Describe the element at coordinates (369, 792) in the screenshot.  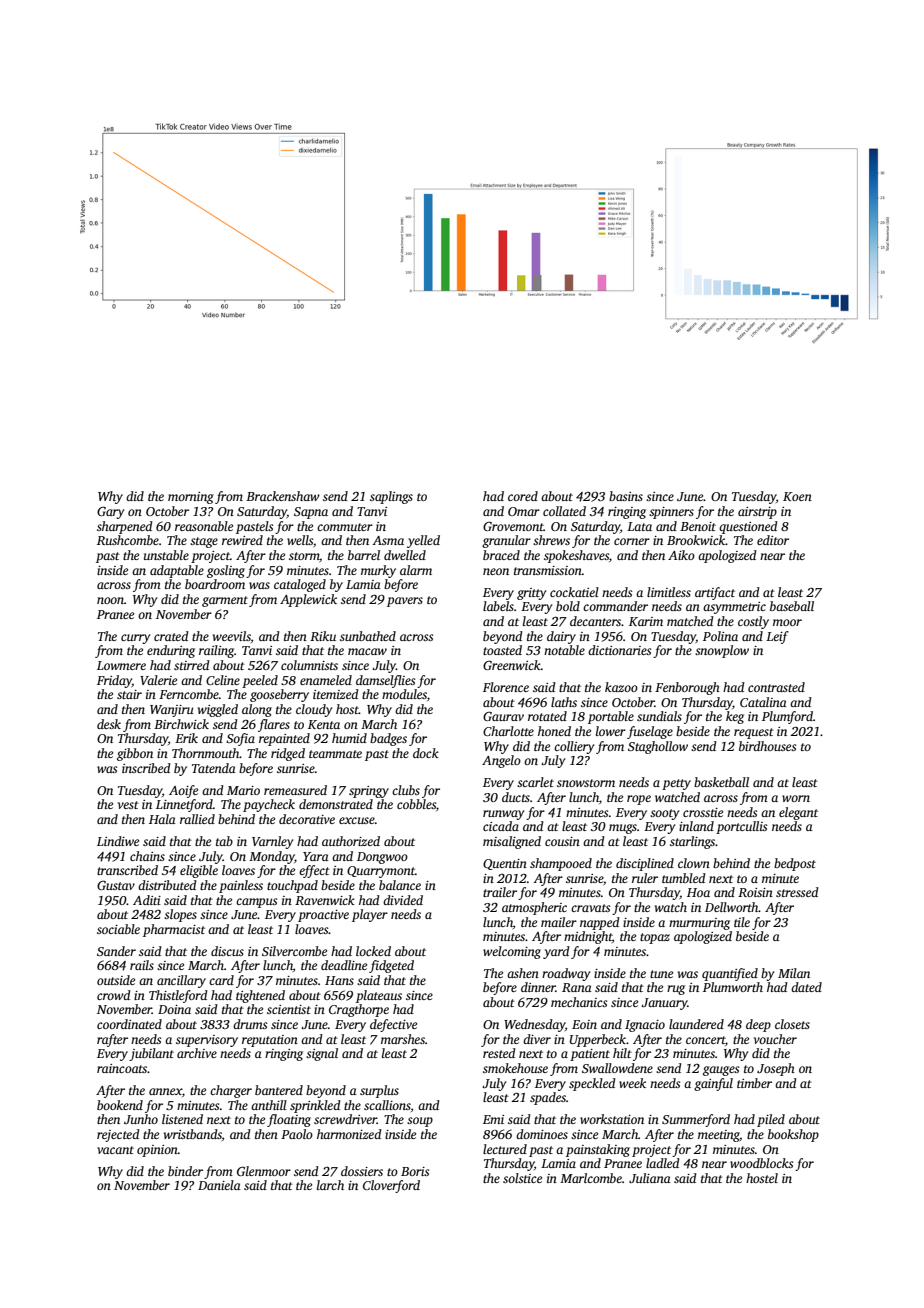
I see `springy` at that location.
